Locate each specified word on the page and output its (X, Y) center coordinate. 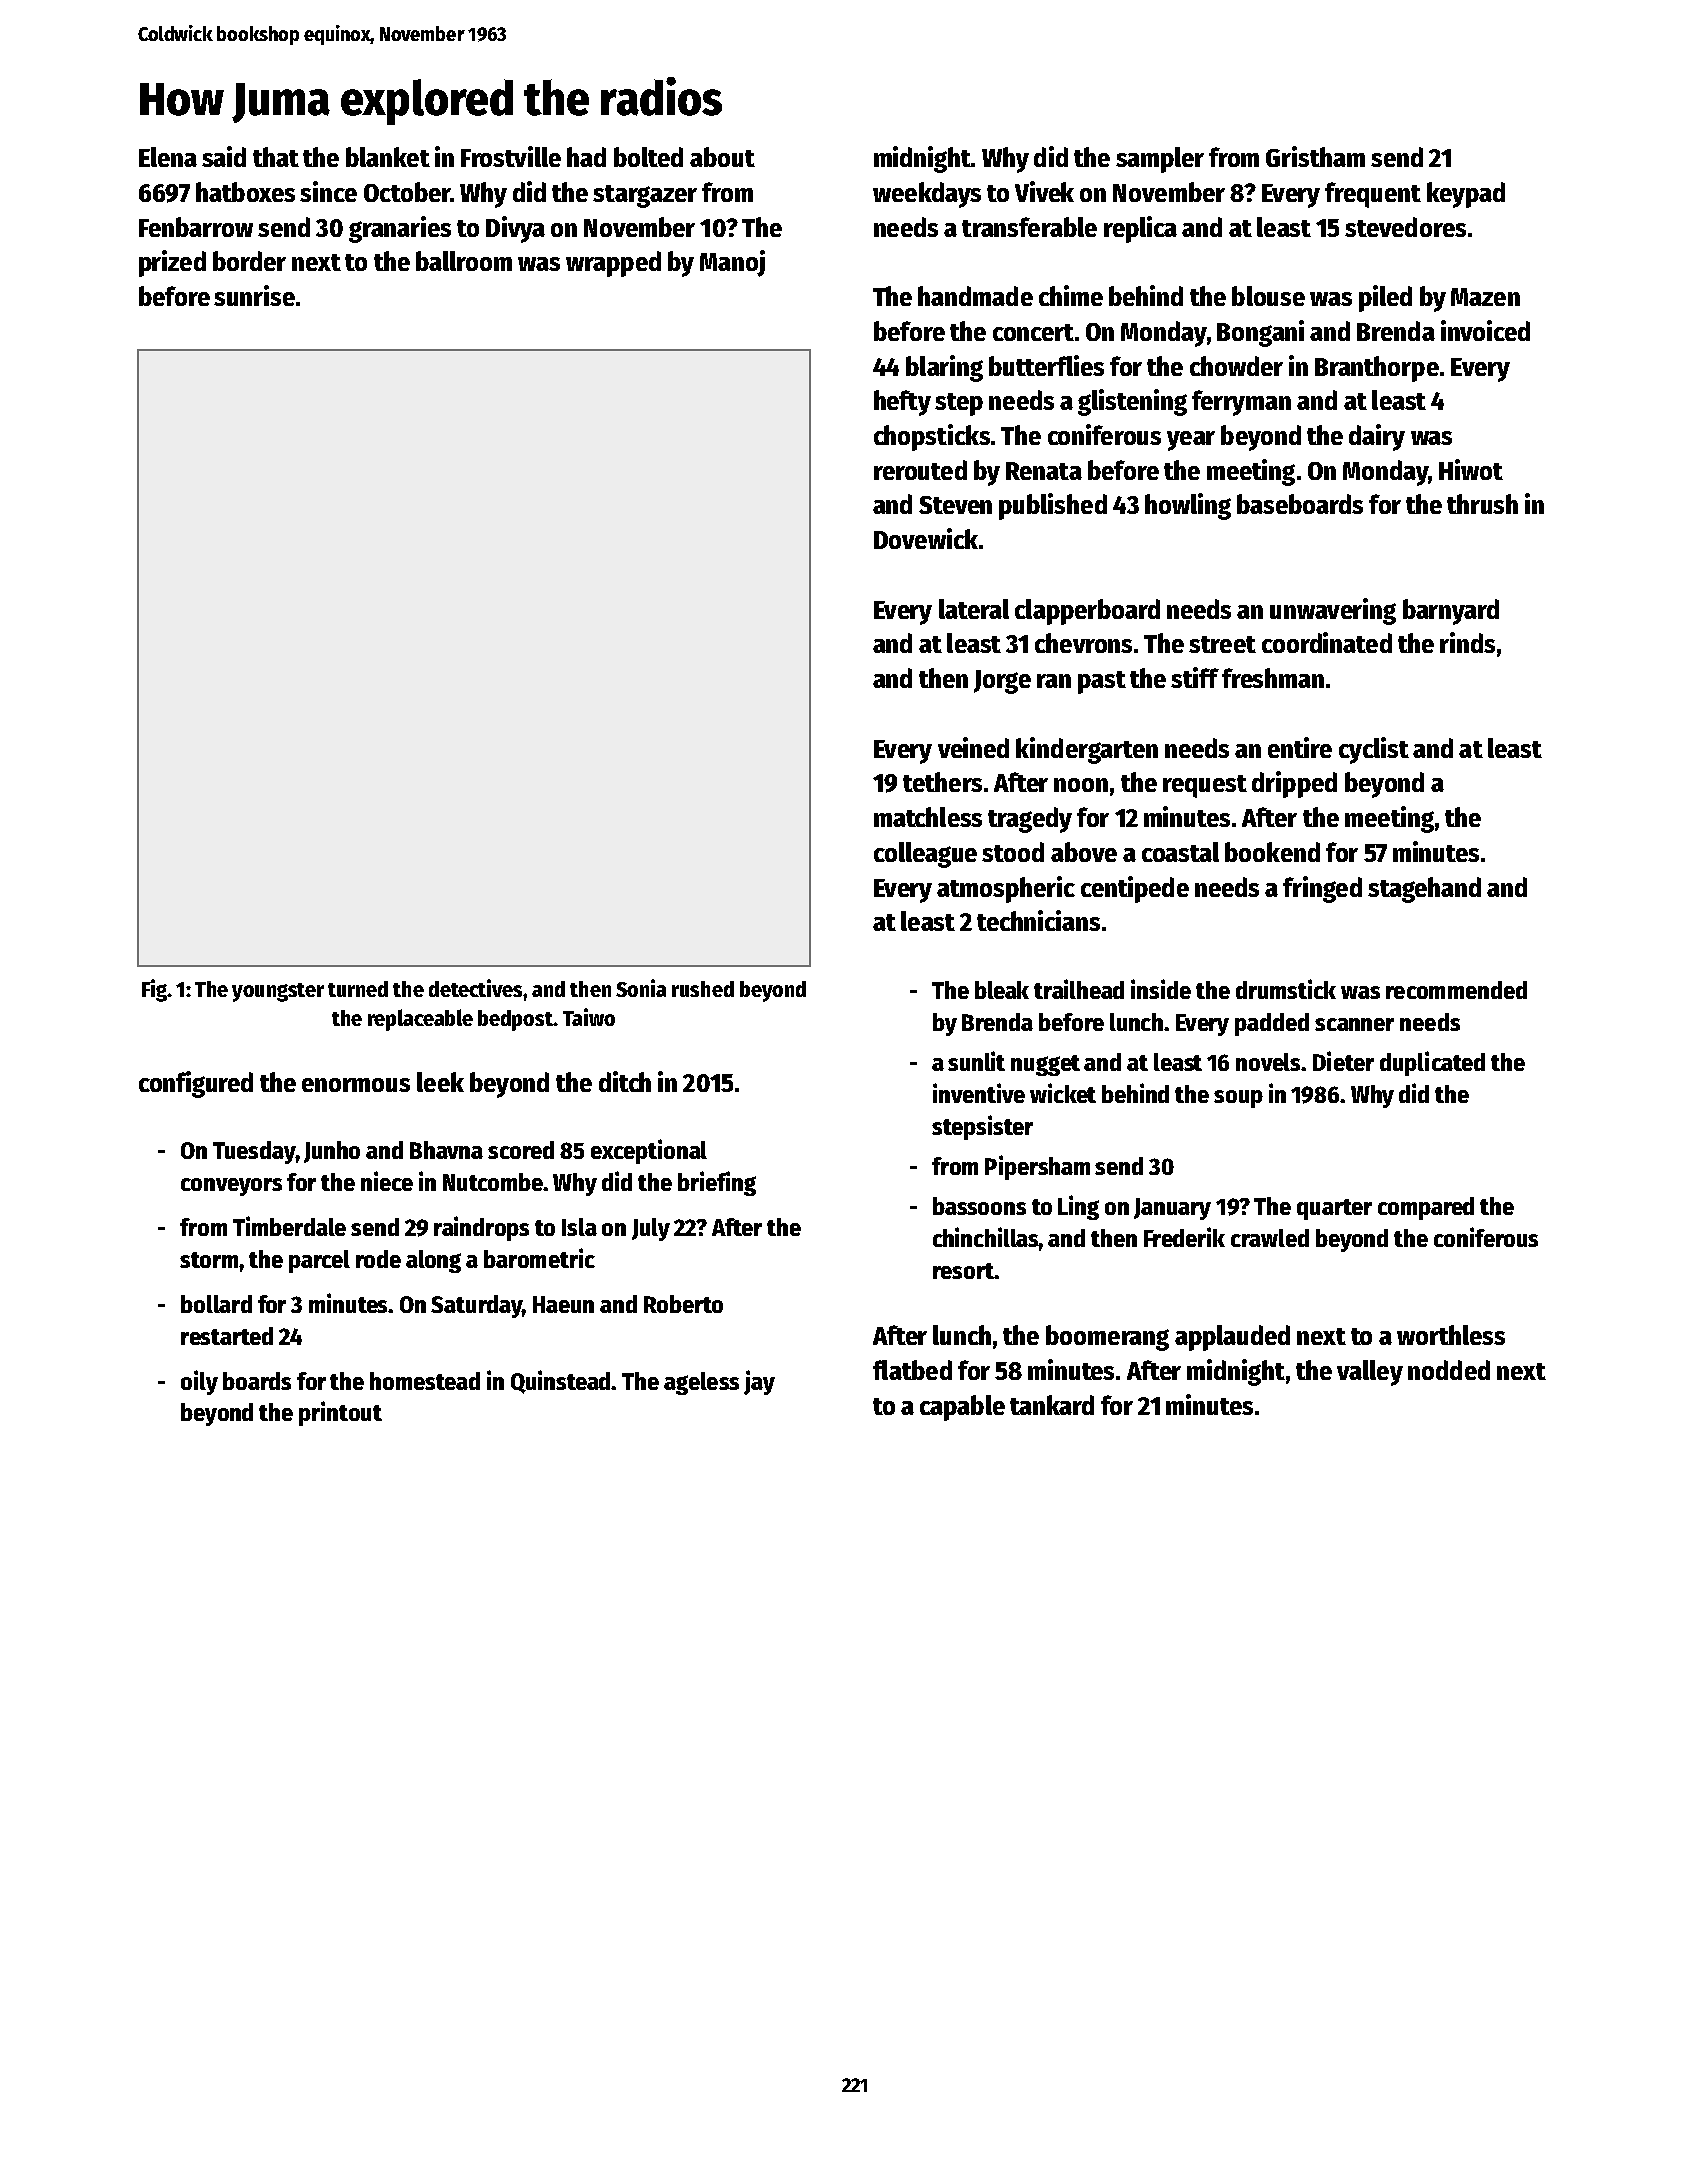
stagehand (1424, 890)
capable (962, 1408)
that (276, 157)
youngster (278, 992)
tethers (942, 782)
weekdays (927, 195)
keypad (1466, 195)
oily (199, 1382)
